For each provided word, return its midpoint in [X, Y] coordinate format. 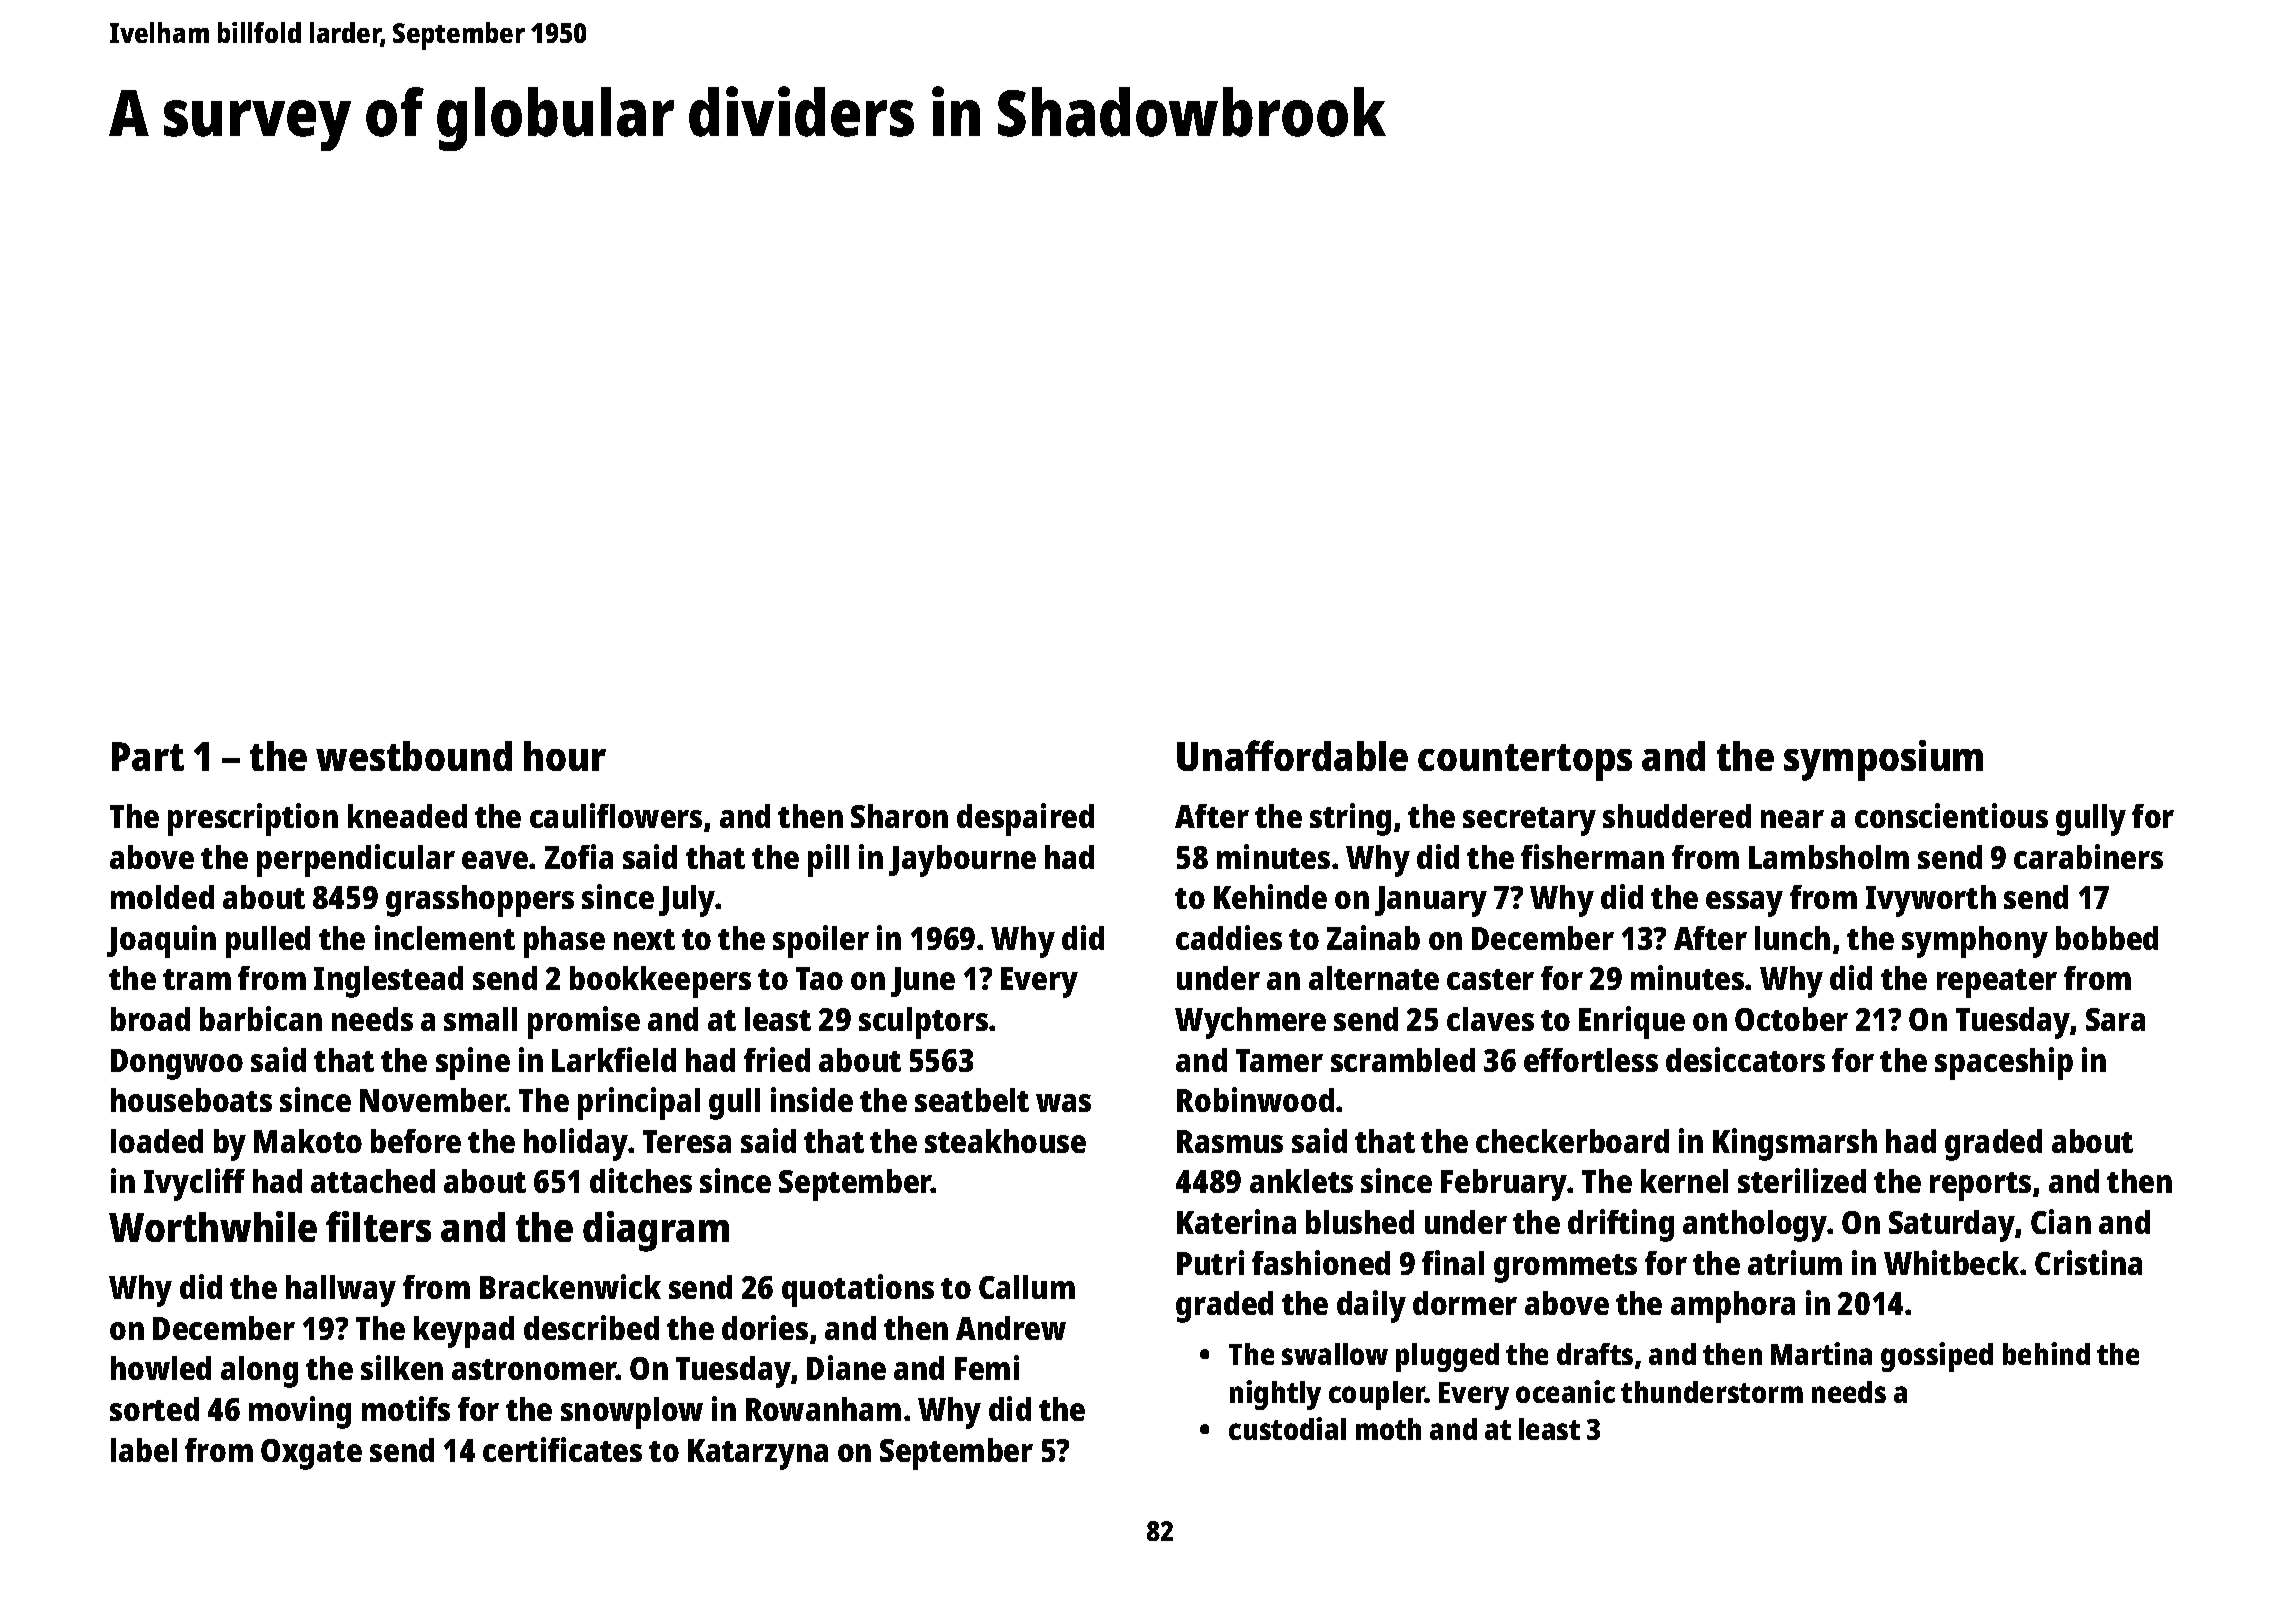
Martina [1821, 1353]
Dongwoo [177, 1064]
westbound [414, 756]
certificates [562, 1449]
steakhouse [1005, 1141]
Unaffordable [1292, 755]
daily [1371, 1306]
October [1791, 1019]
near [1792, 819]
